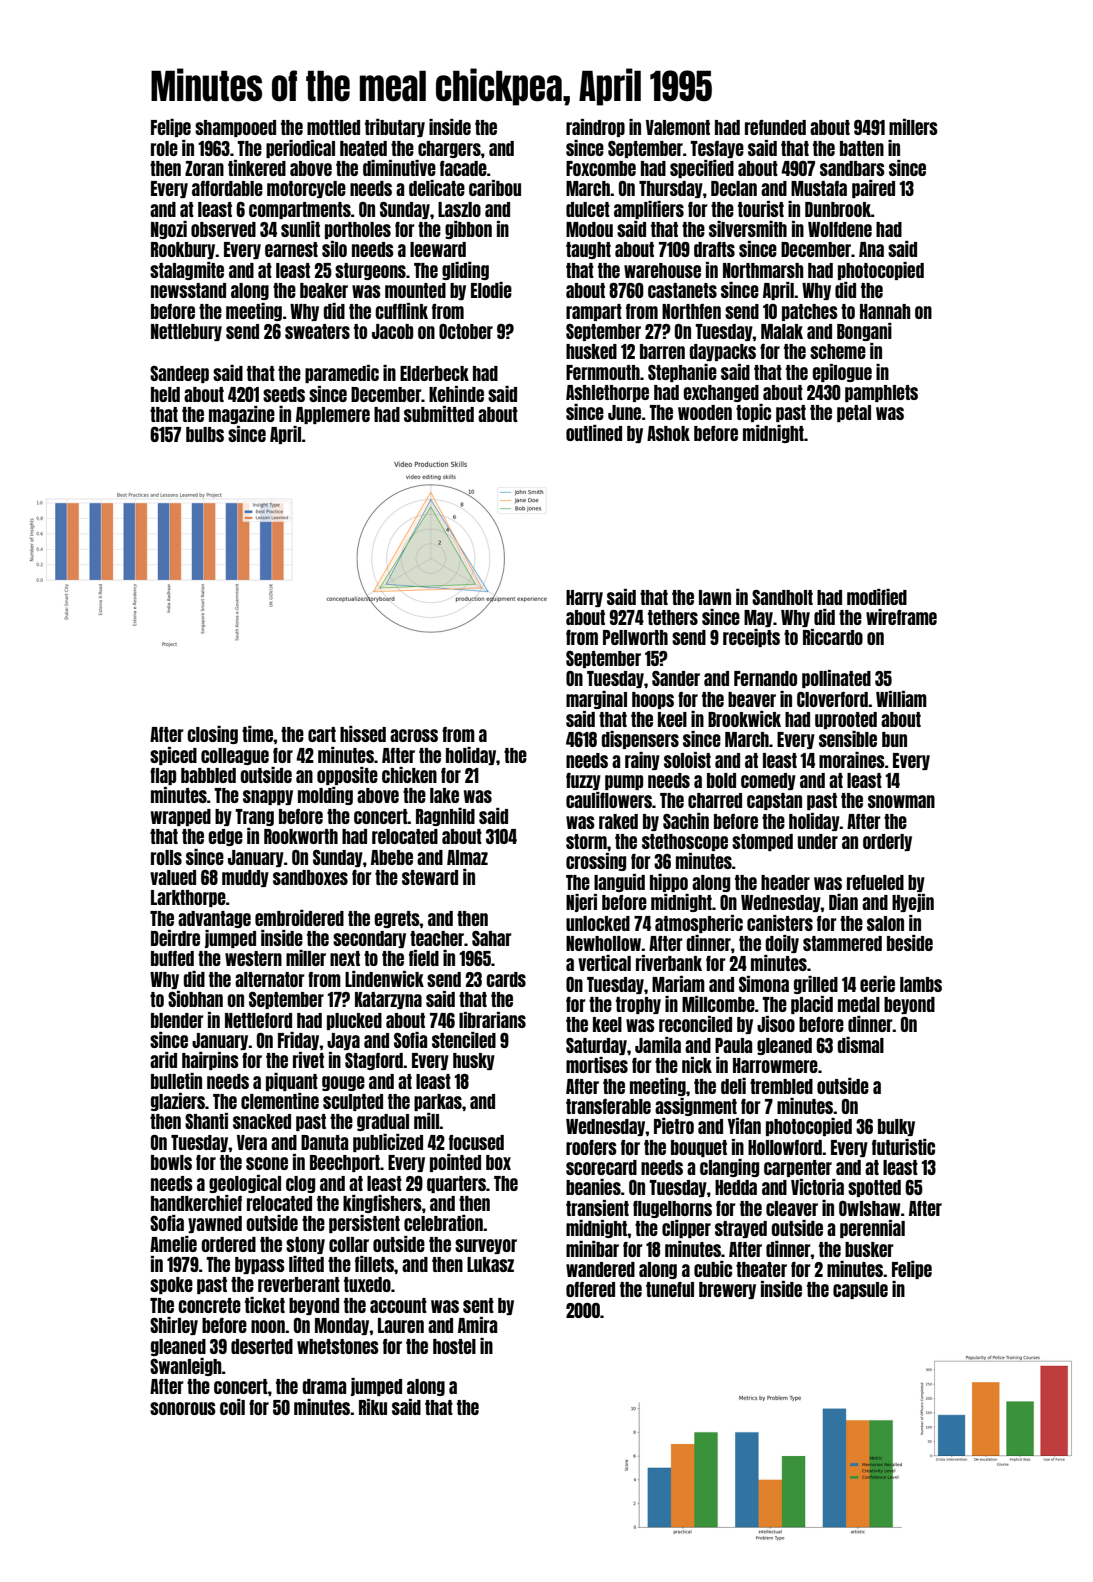 This screenshot has width=1093, height=1582. What do you see at coordinates (686, 821) in the screenshot?
I see `Sachin` at bounding box center [686, 821].
